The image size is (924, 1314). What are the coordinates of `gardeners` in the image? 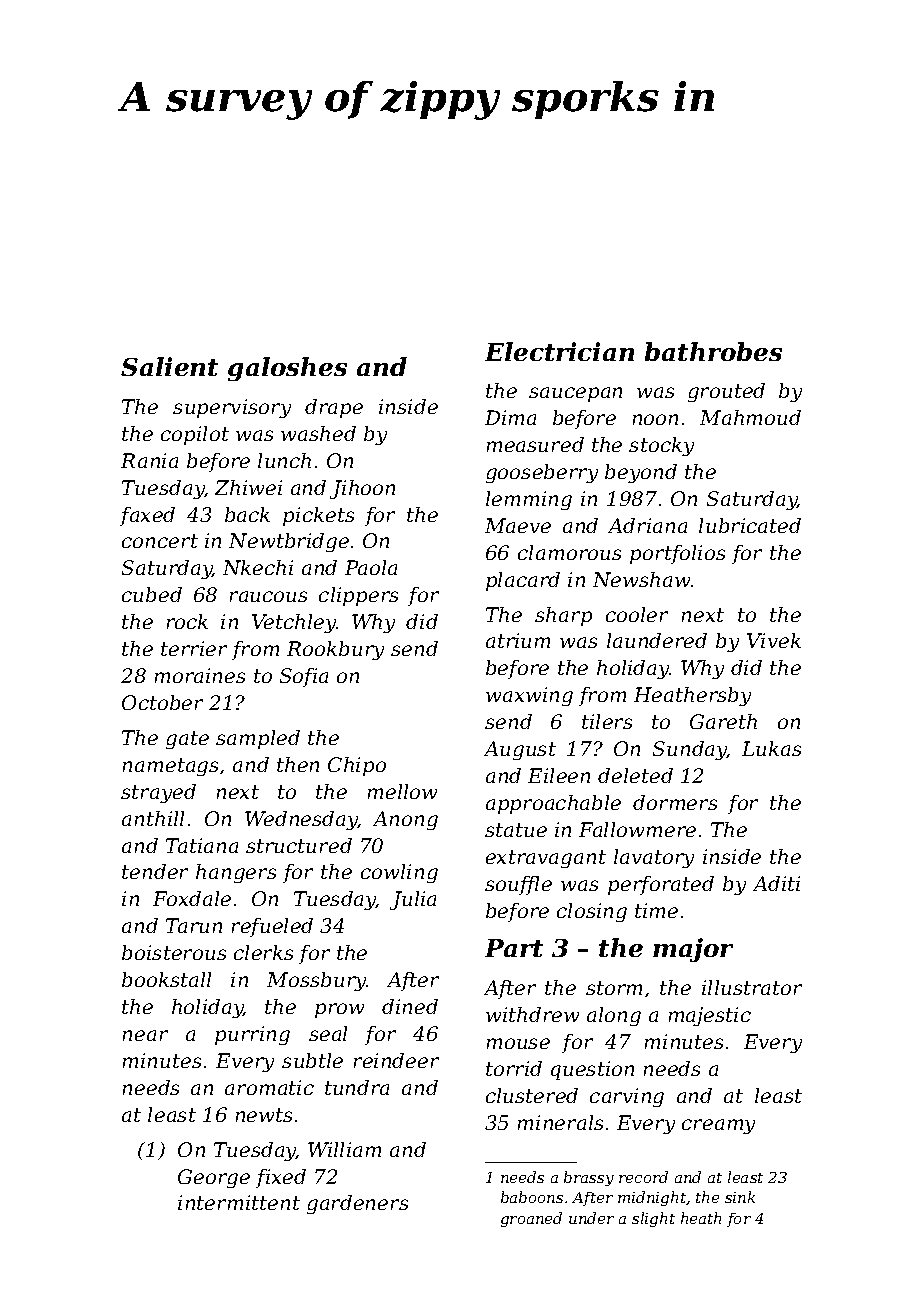 It's located at (357, 1204).
